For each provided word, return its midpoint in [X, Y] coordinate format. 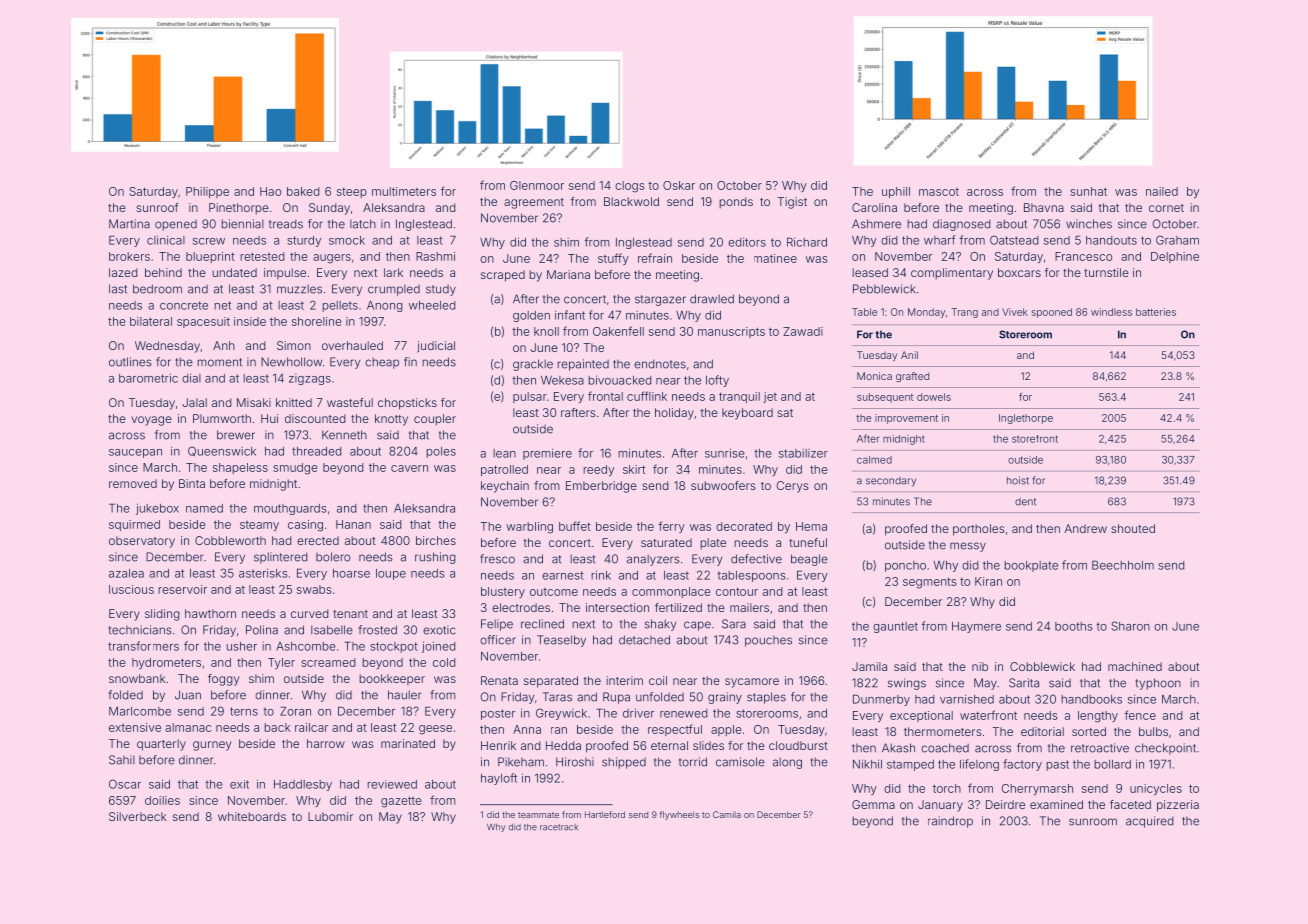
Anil [909, 355]
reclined [542, 624]
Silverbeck [137, 816]
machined [1135, 666]
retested [262, 256]
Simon [294, 345]
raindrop [950, 822]
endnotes [660, 364]
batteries [1156, 312]
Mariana [568, 274]
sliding [162, 615]
